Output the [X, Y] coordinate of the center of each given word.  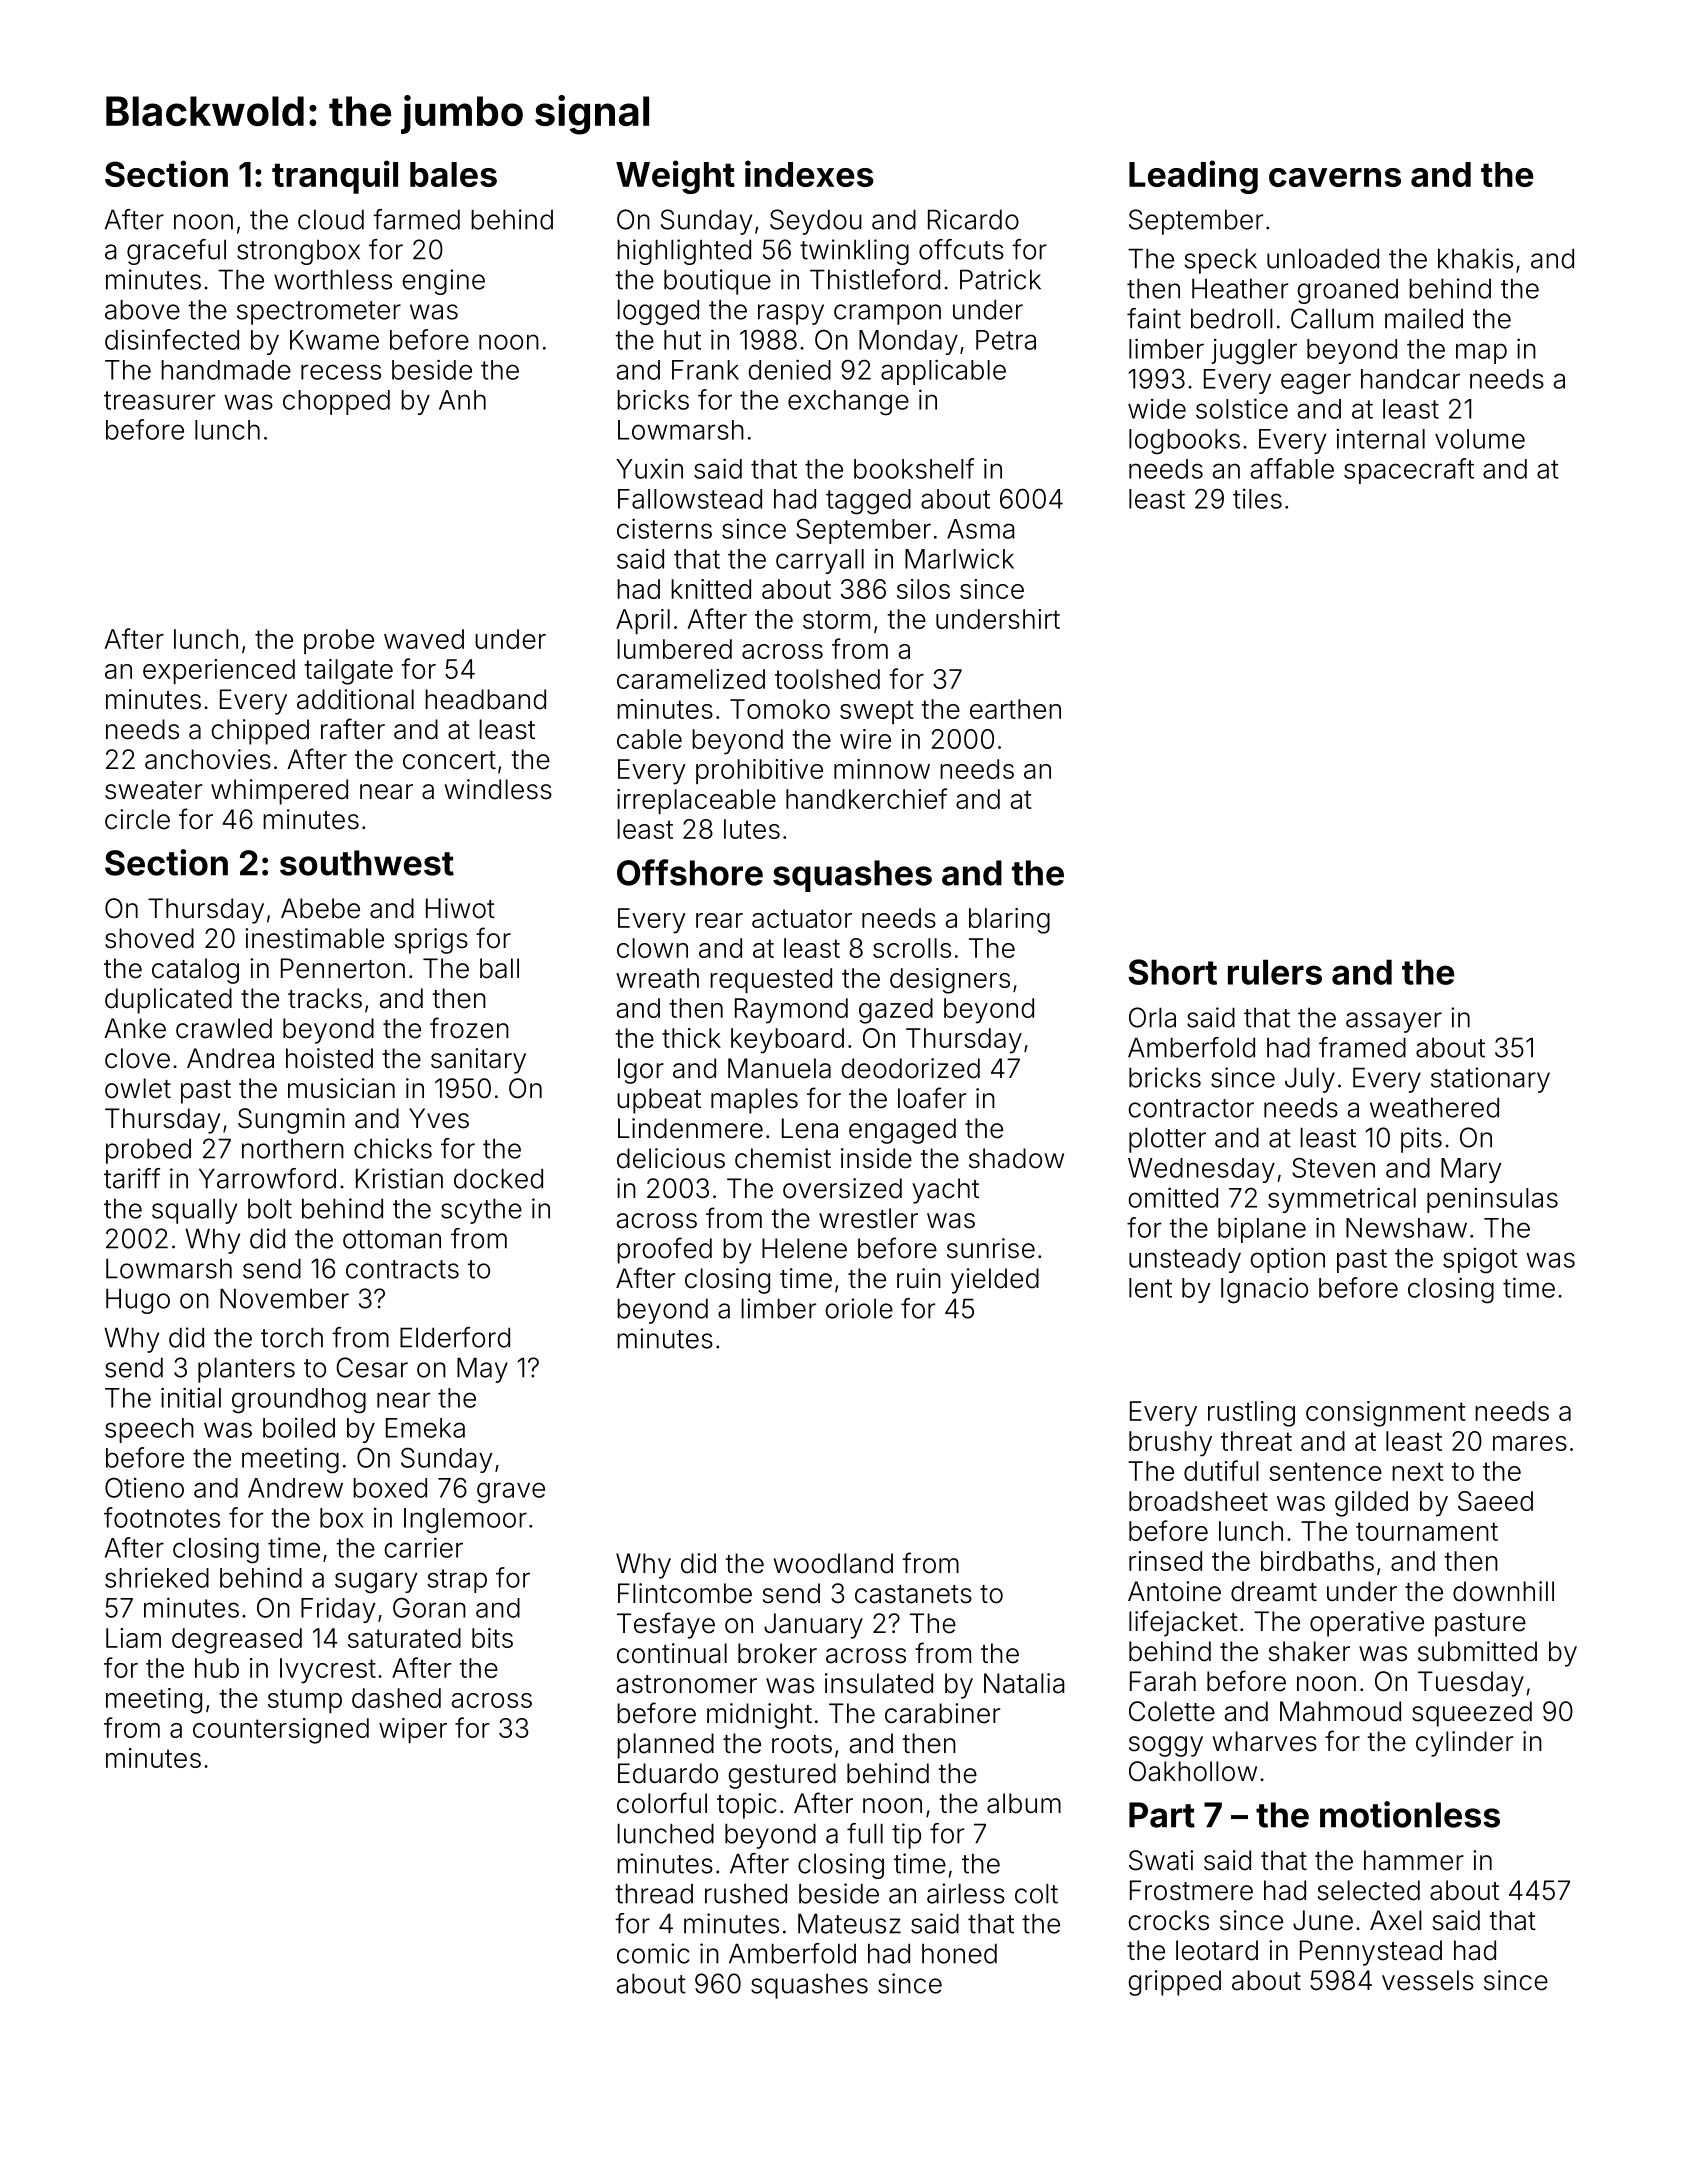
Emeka [425, 1428]
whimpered [279, 792]
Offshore [690, 872]
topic [747, 1806]
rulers [1275, 972]
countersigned [281, 1731]
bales [453, 174]
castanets [913, 1594]
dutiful [1221, 1470]
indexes [809, 173]
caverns [1335, 177]
